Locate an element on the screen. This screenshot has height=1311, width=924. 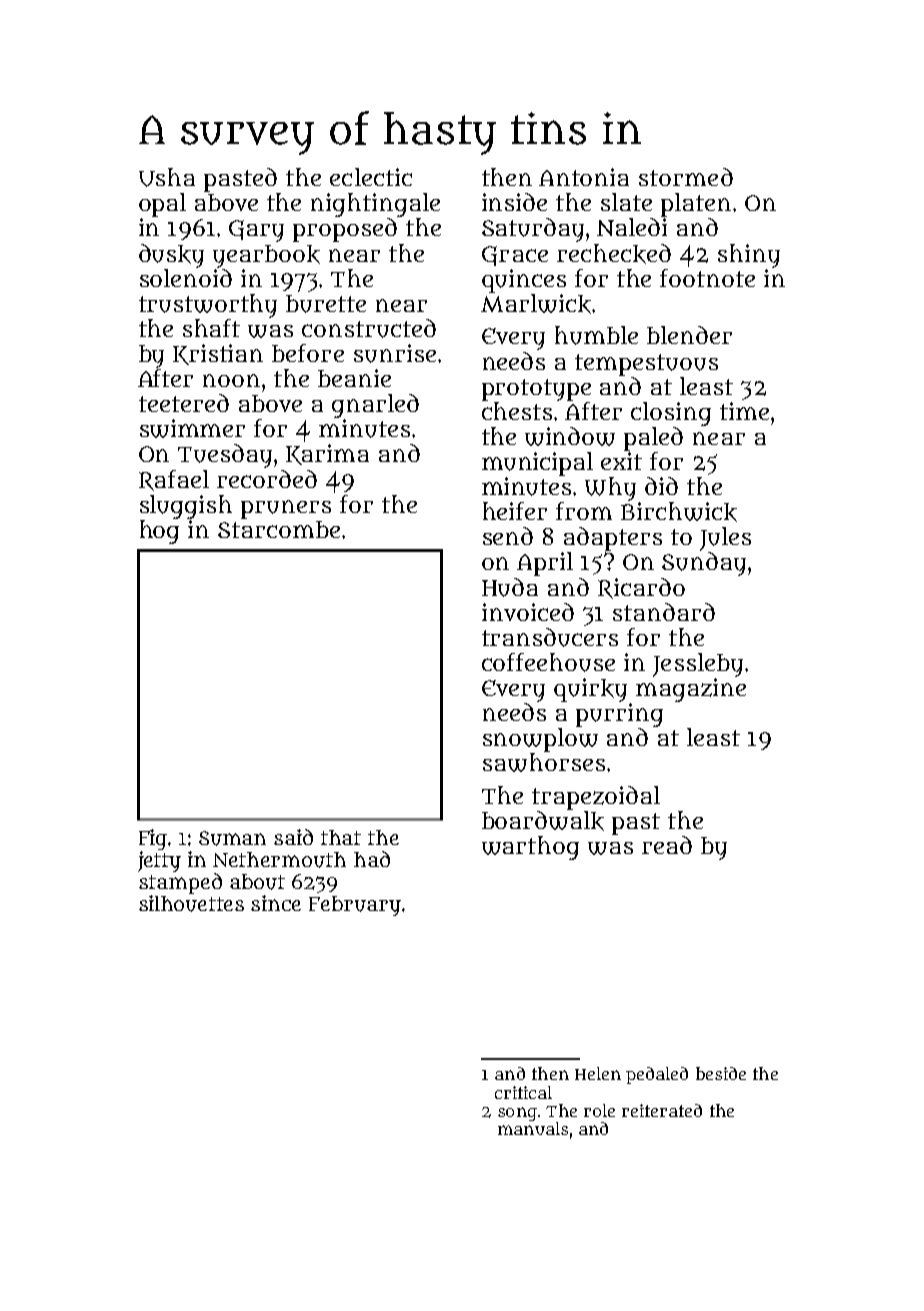
had is located at coordinates (372, 859).
